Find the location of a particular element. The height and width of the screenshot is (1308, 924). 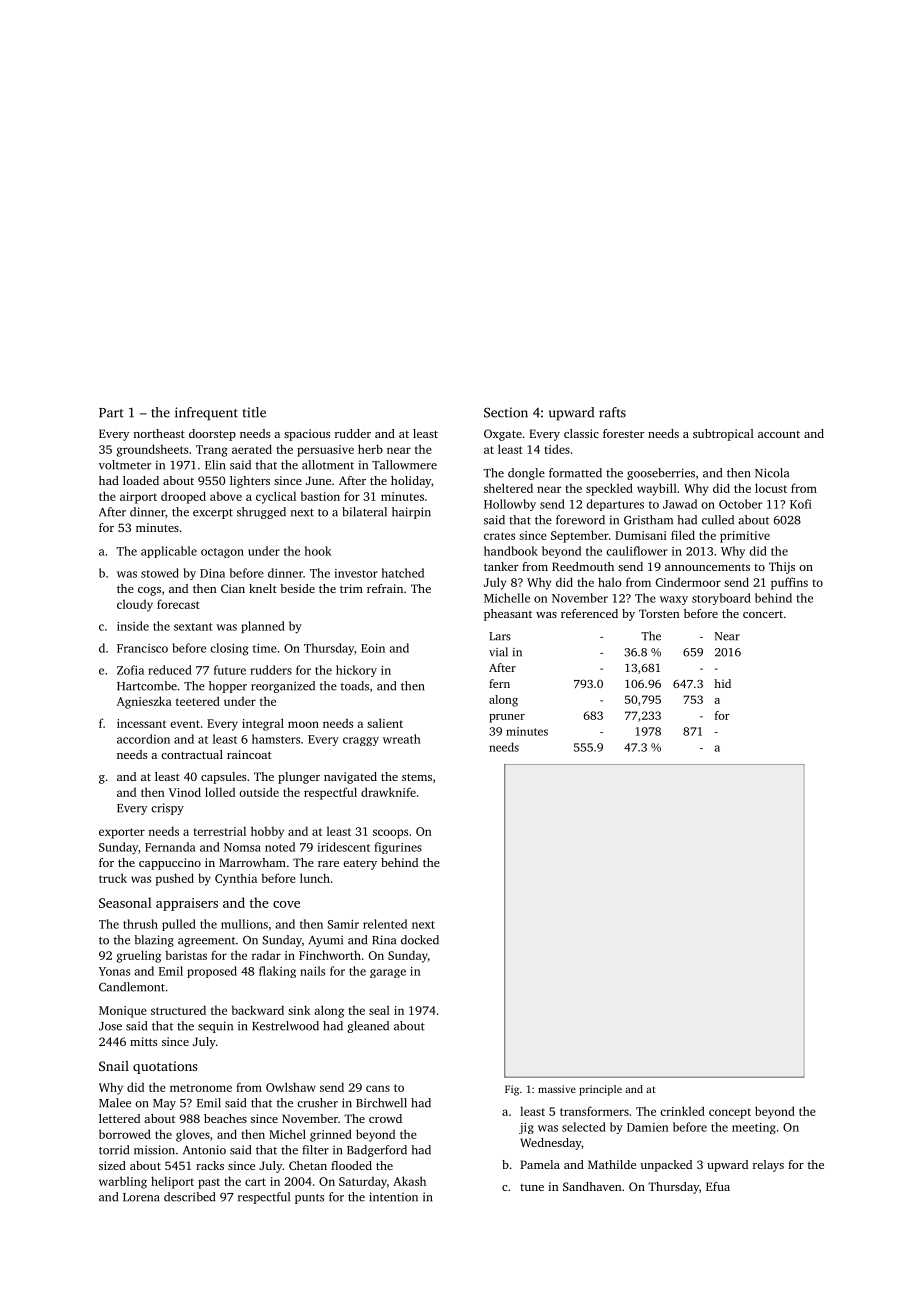

infrequent is located at coordinates (206, 414).
